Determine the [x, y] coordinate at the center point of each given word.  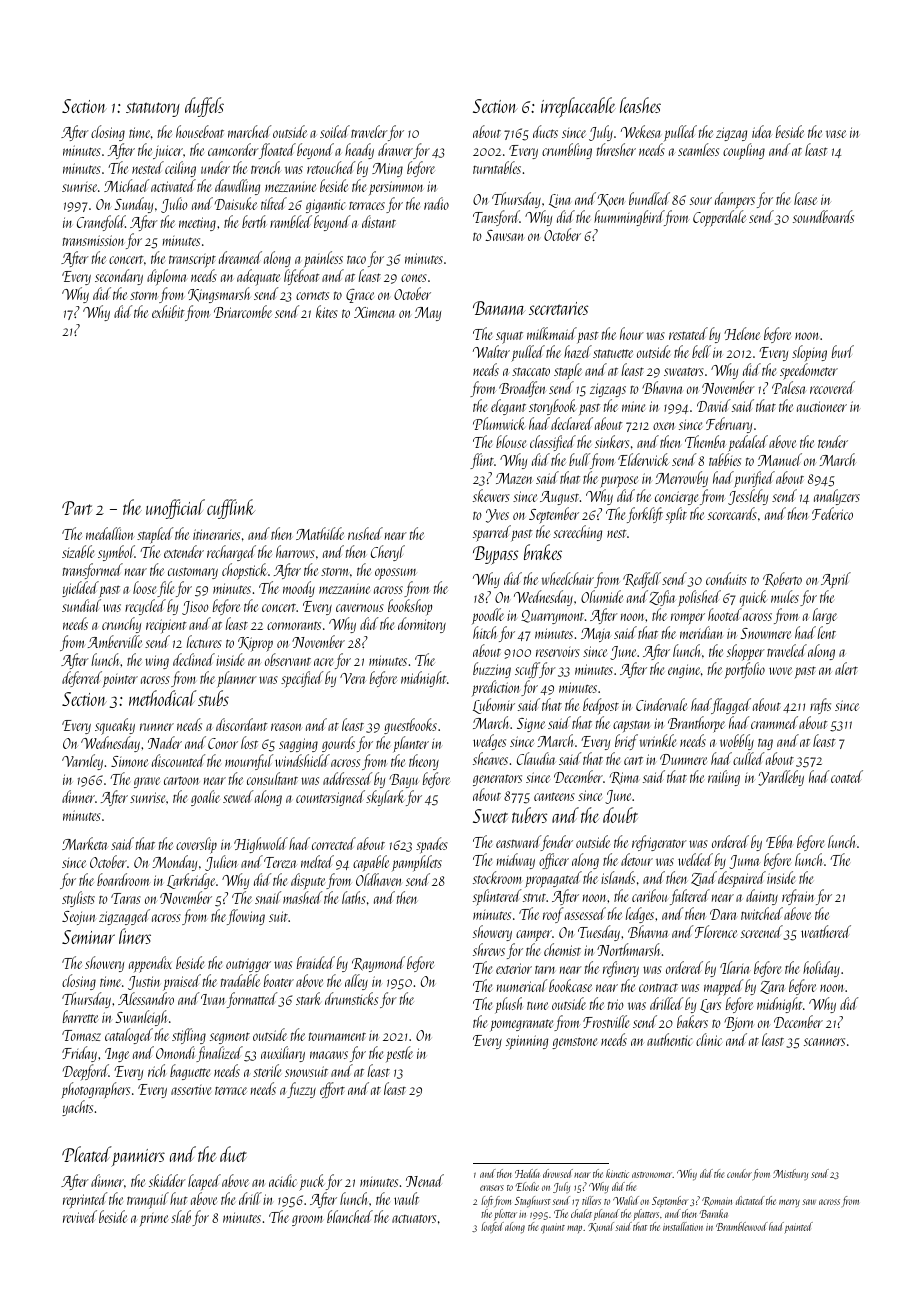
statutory [153, 109]
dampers [735, 200]
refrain [798, 897]
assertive [191, 1090]
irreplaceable [578, 107]
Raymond [378, 964]
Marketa [85, 843]
